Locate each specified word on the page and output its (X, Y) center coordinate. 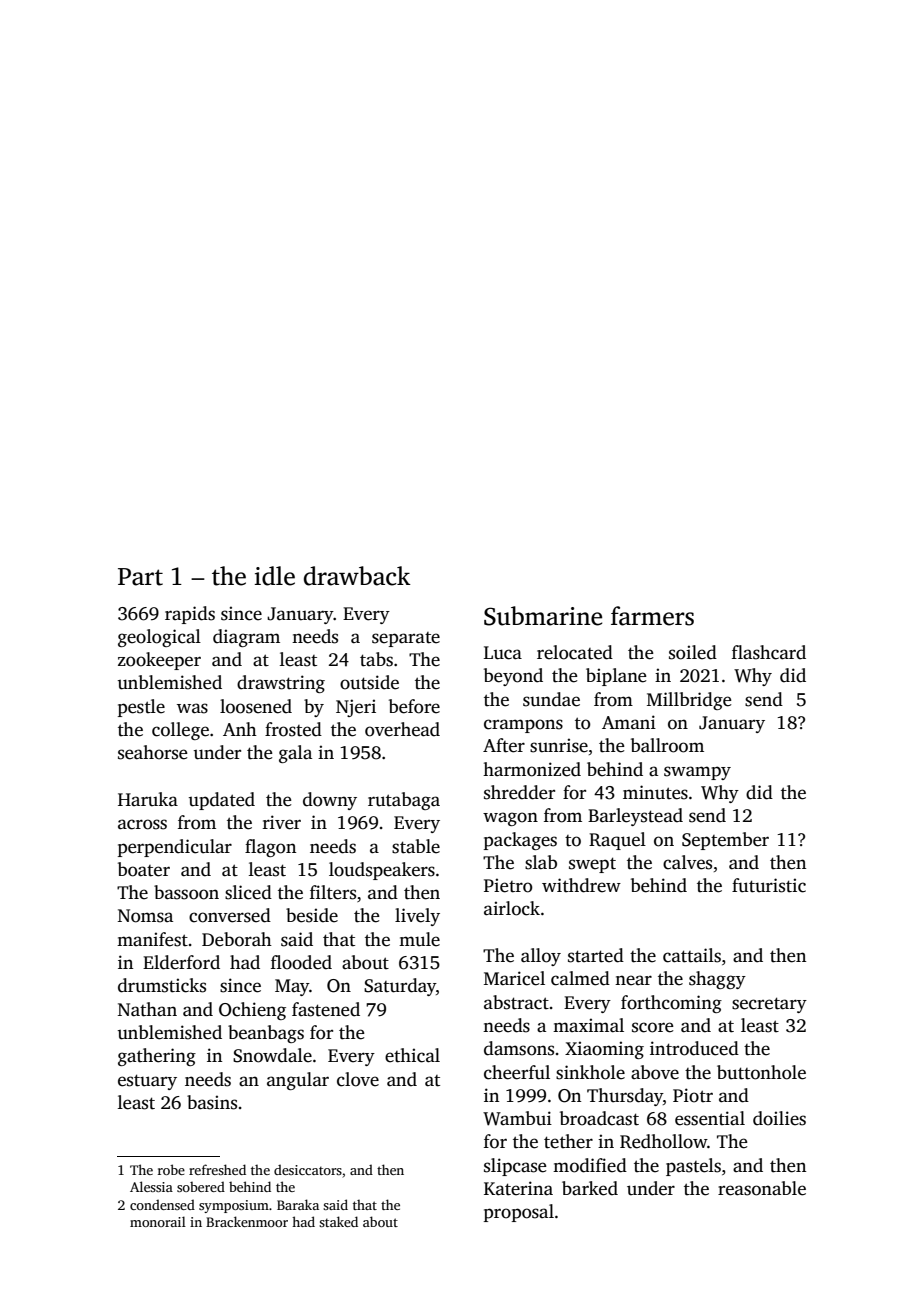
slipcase (515, 1167)
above (655, 1072)
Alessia (151, 1186)
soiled (693, 652)
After (504, 745)
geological (159, 638)
